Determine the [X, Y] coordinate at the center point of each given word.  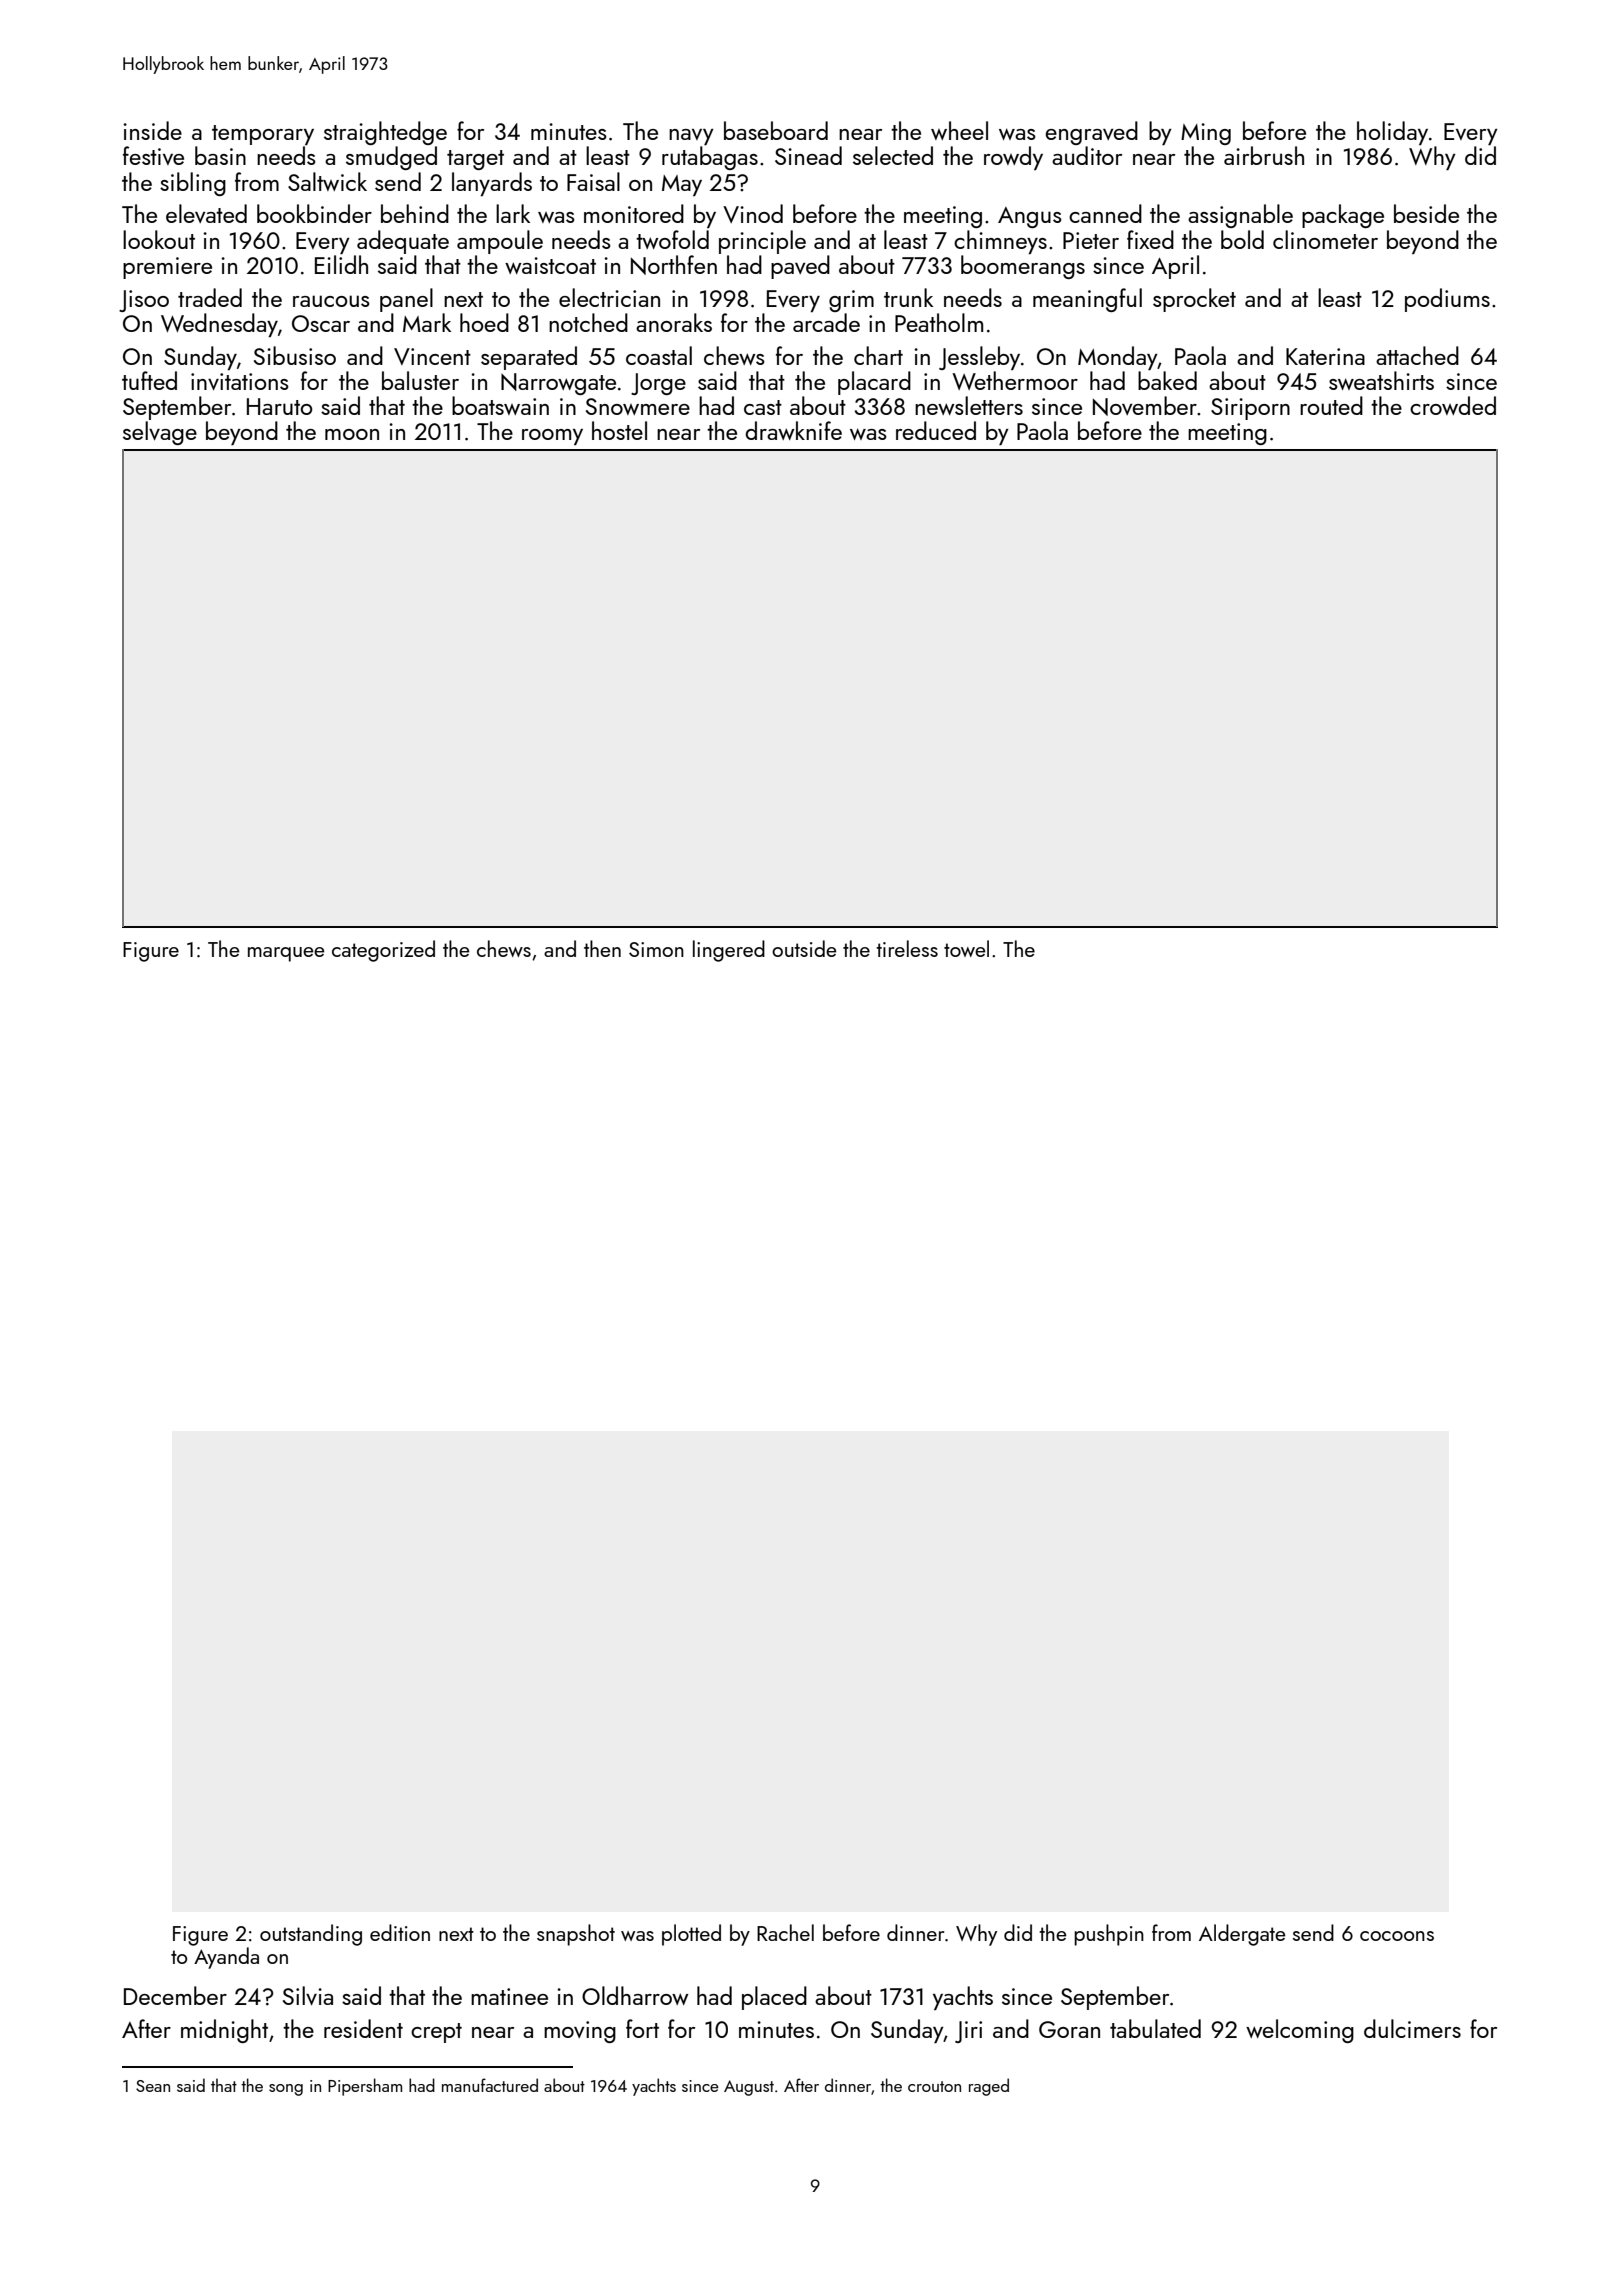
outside [804, 948]
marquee [286, 954]
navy [691, 137]
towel [966, 948]
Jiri [968, 2032]
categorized [383, 951]
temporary [263, 135]
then [602, 948]
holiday [1392, 133]
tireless [907, 948]
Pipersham [365, 2087]
